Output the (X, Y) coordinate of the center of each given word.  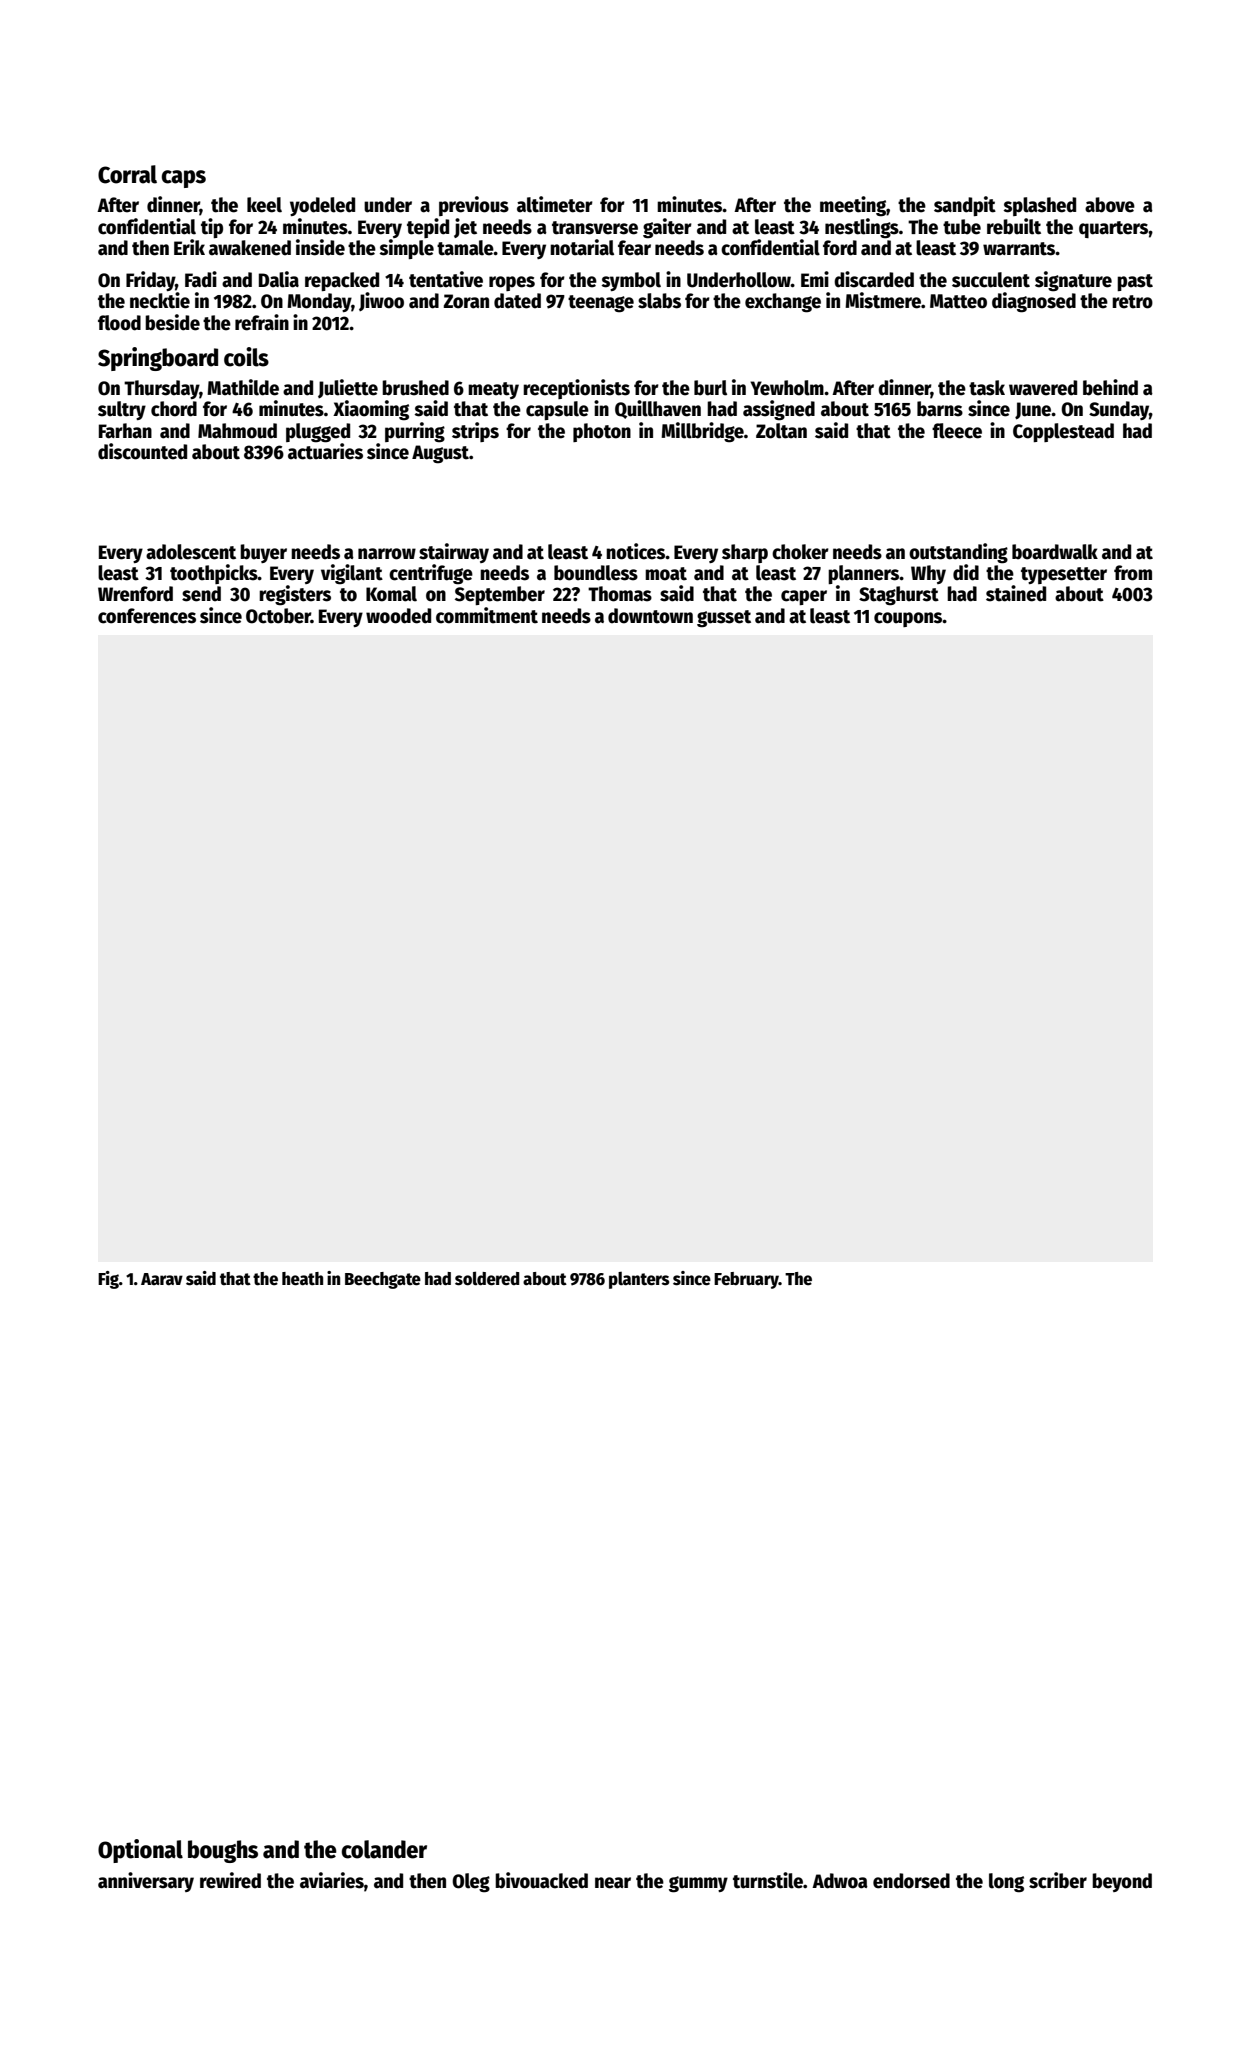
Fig (108, 1280)
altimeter (555, 204)
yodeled (322, 206)
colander (384, 1849)
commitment (487, 615)
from (1133, 573)
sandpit (965, 206)
